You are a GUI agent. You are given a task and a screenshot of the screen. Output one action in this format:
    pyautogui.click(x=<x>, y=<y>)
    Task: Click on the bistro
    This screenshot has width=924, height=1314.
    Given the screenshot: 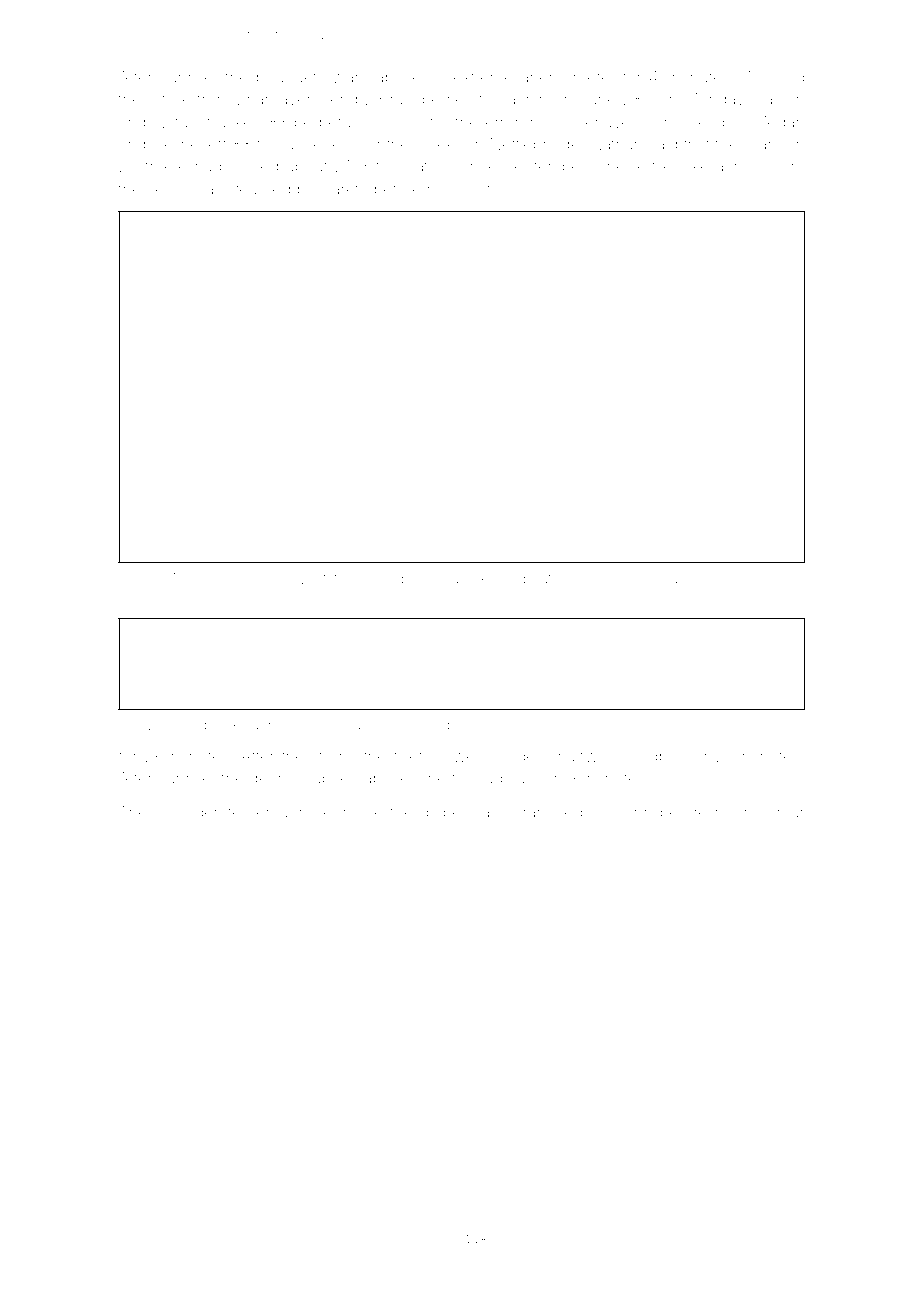 What is the action you would take?
    pyautogui.click(x=219, y=578)
